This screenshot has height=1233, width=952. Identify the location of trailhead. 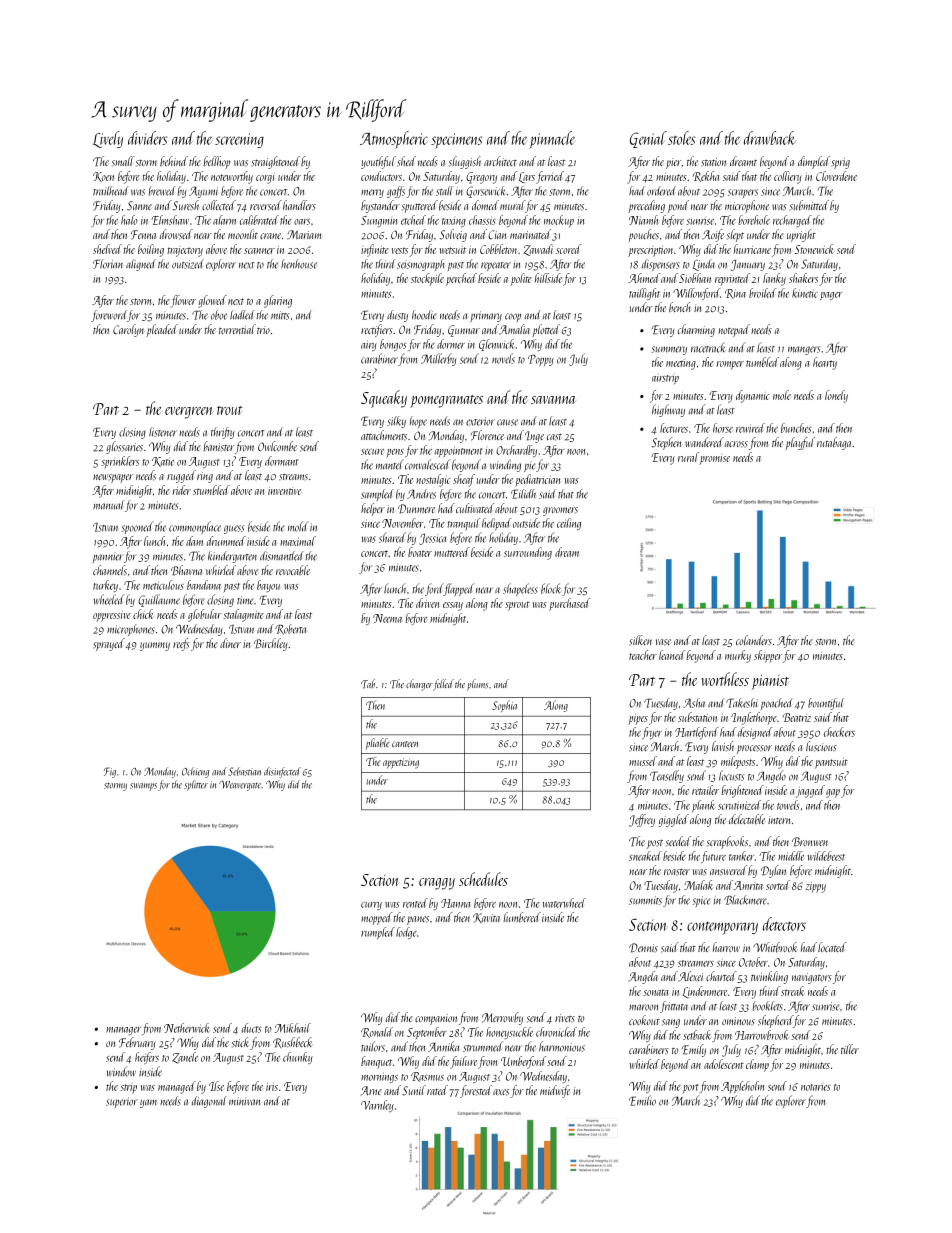
(110, 191).
